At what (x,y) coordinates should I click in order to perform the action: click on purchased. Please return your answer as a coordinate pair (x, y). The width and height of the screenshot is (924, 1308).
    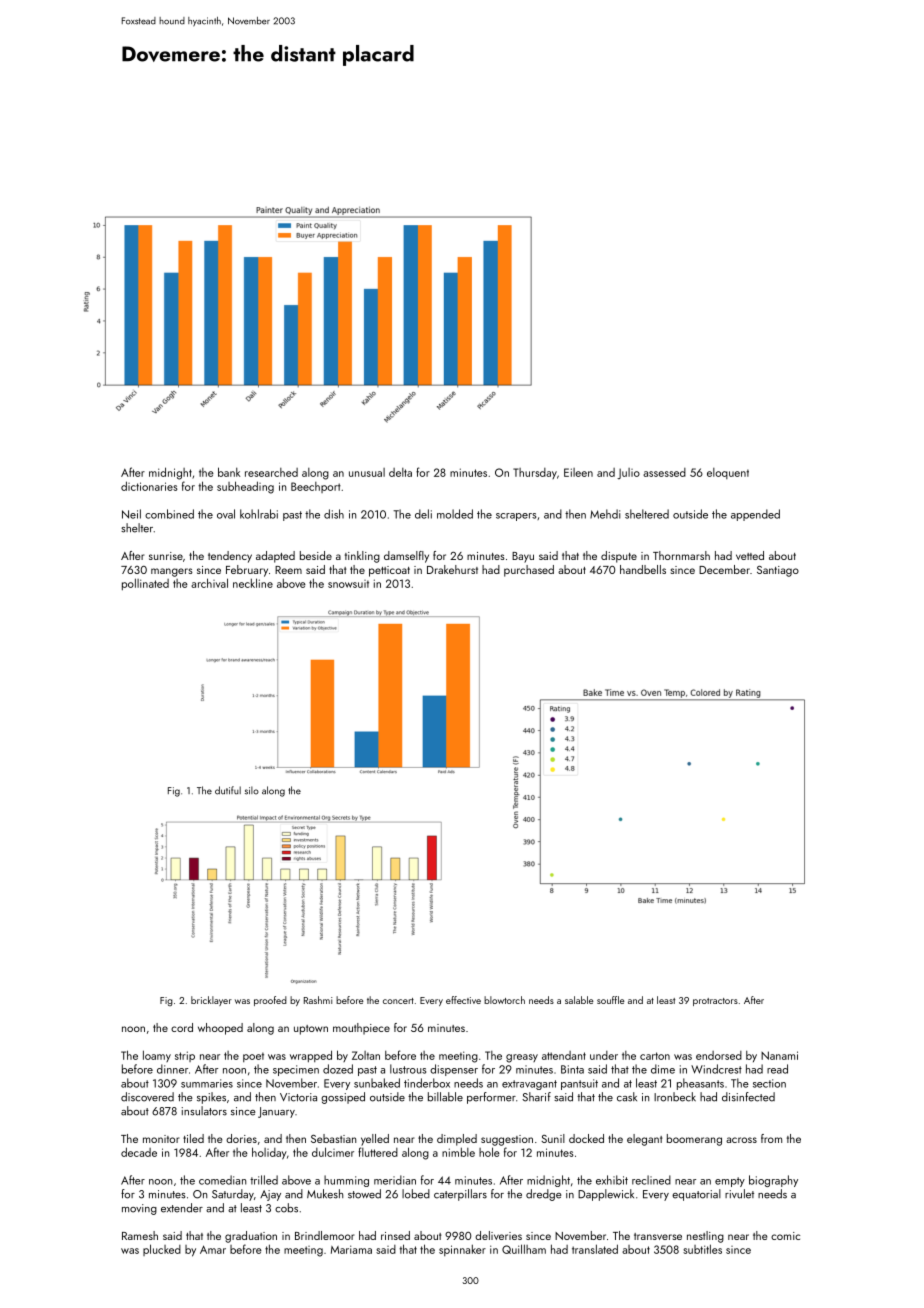
    Looking at the image, I should click on (529, 571).
